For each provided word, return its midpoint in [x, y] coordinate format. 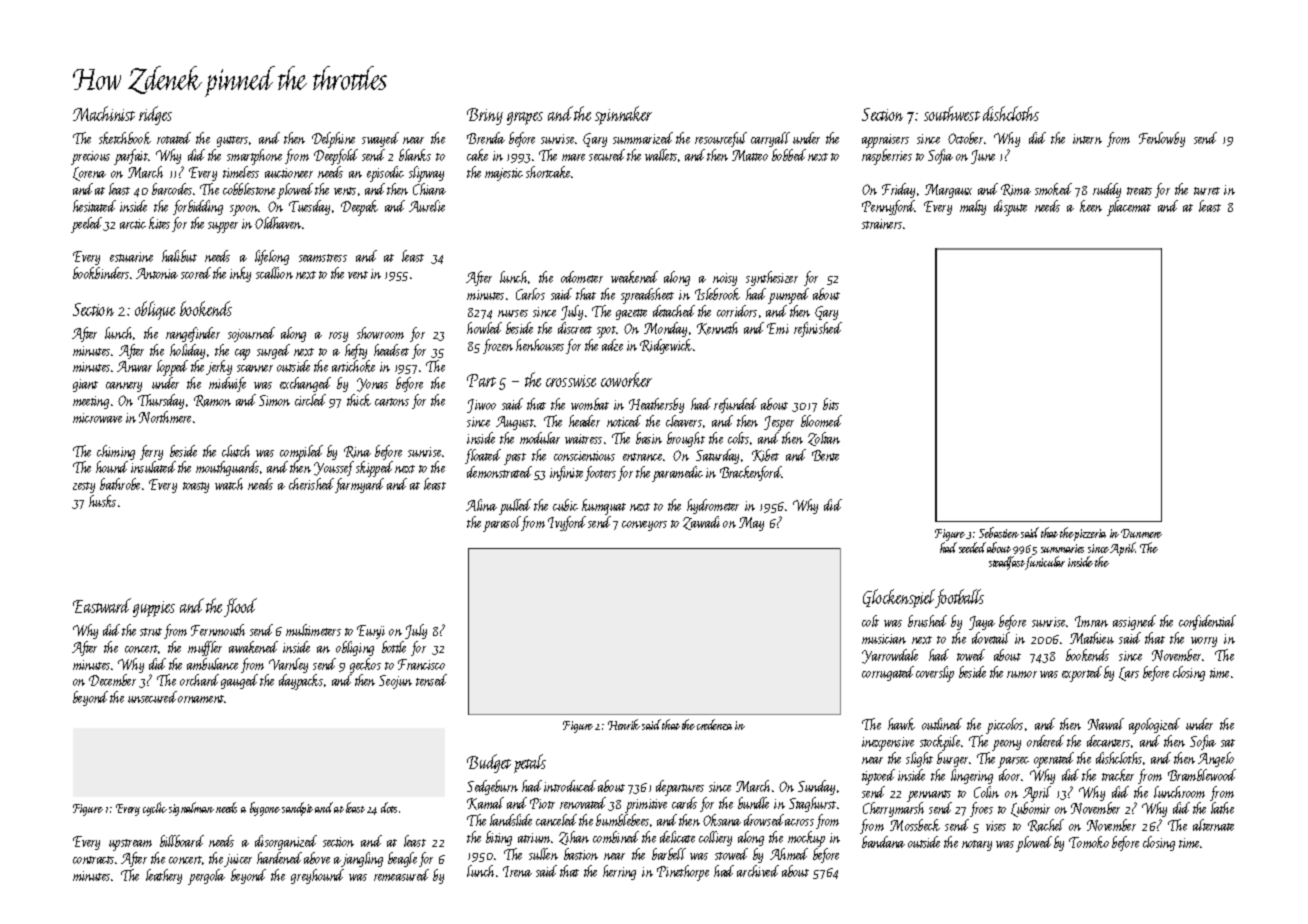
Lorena [89, 174]
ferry [151, 452]
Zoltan [824, 439]
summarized [643, 138]
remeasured [401, 875]
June [983, 157]
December [112, 680]
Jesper [779, 423]
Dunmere [1141, 533]
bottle [394, 647]
